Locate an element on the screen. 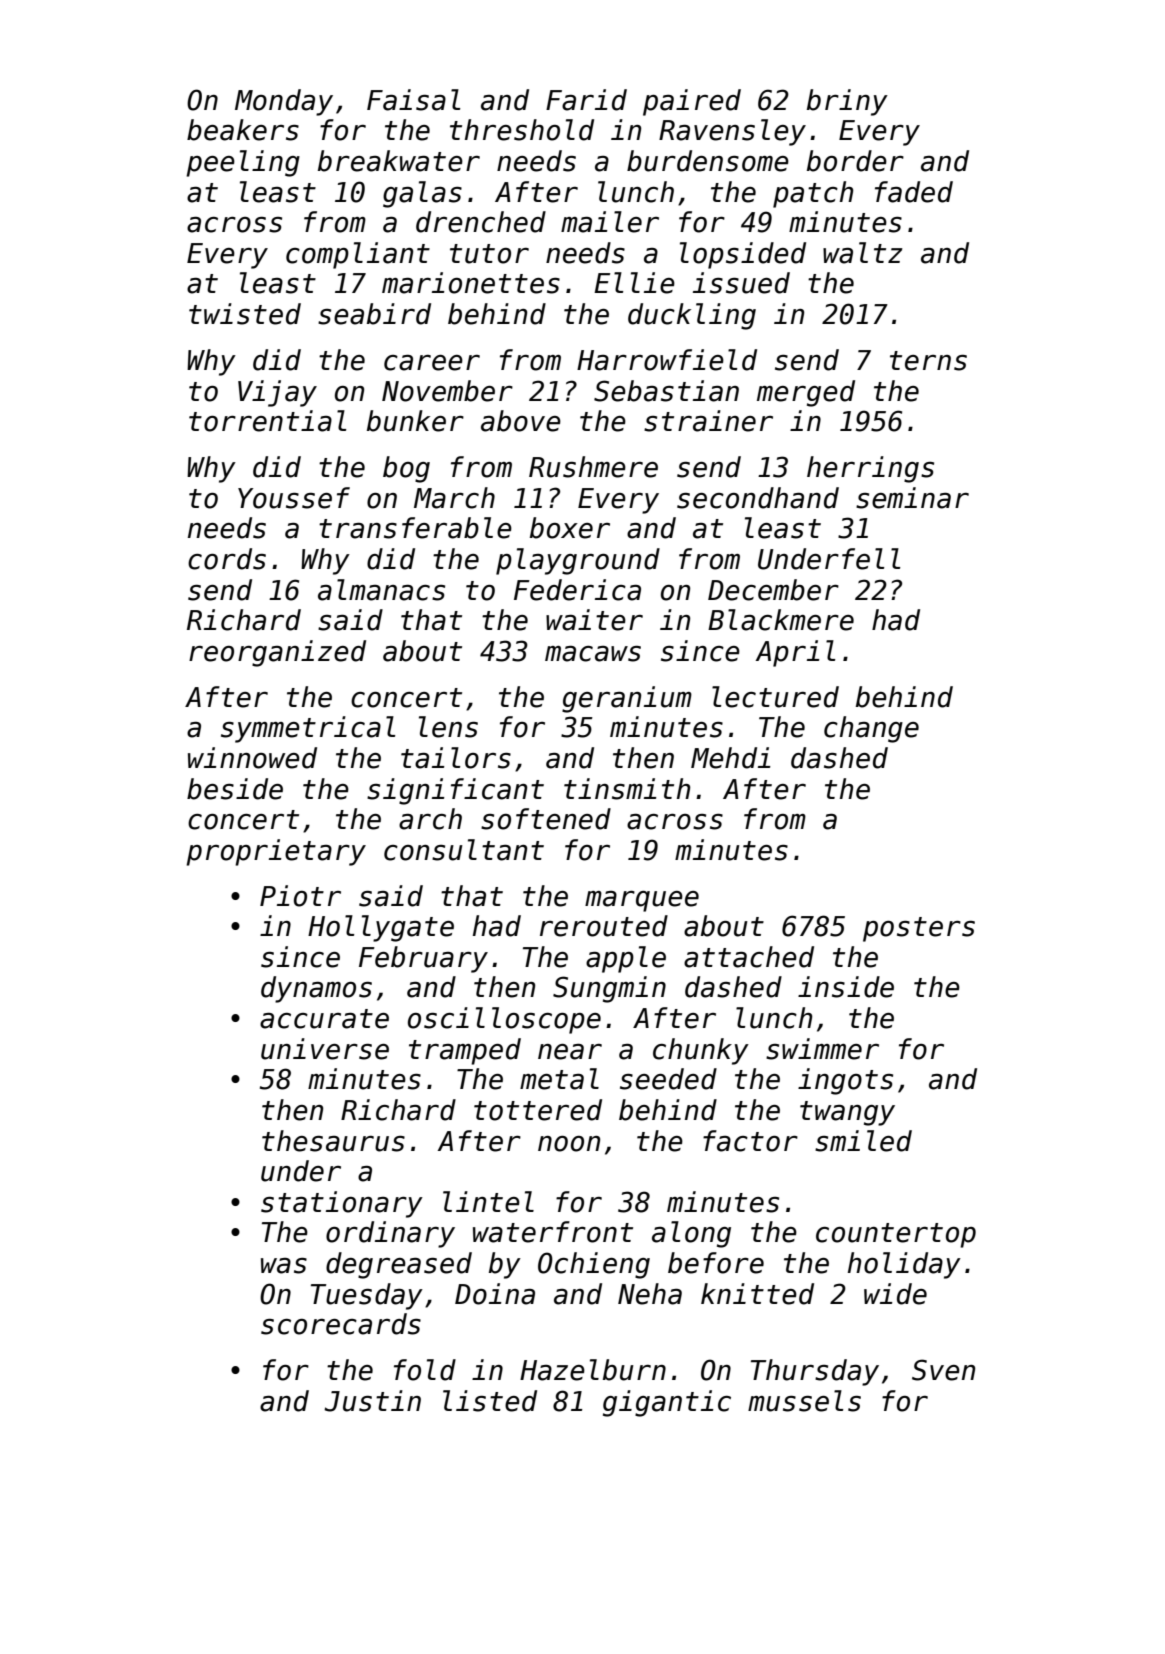 This screenshot has height=1654, width=1165. tramped is located at coordinates (465, 1051).
